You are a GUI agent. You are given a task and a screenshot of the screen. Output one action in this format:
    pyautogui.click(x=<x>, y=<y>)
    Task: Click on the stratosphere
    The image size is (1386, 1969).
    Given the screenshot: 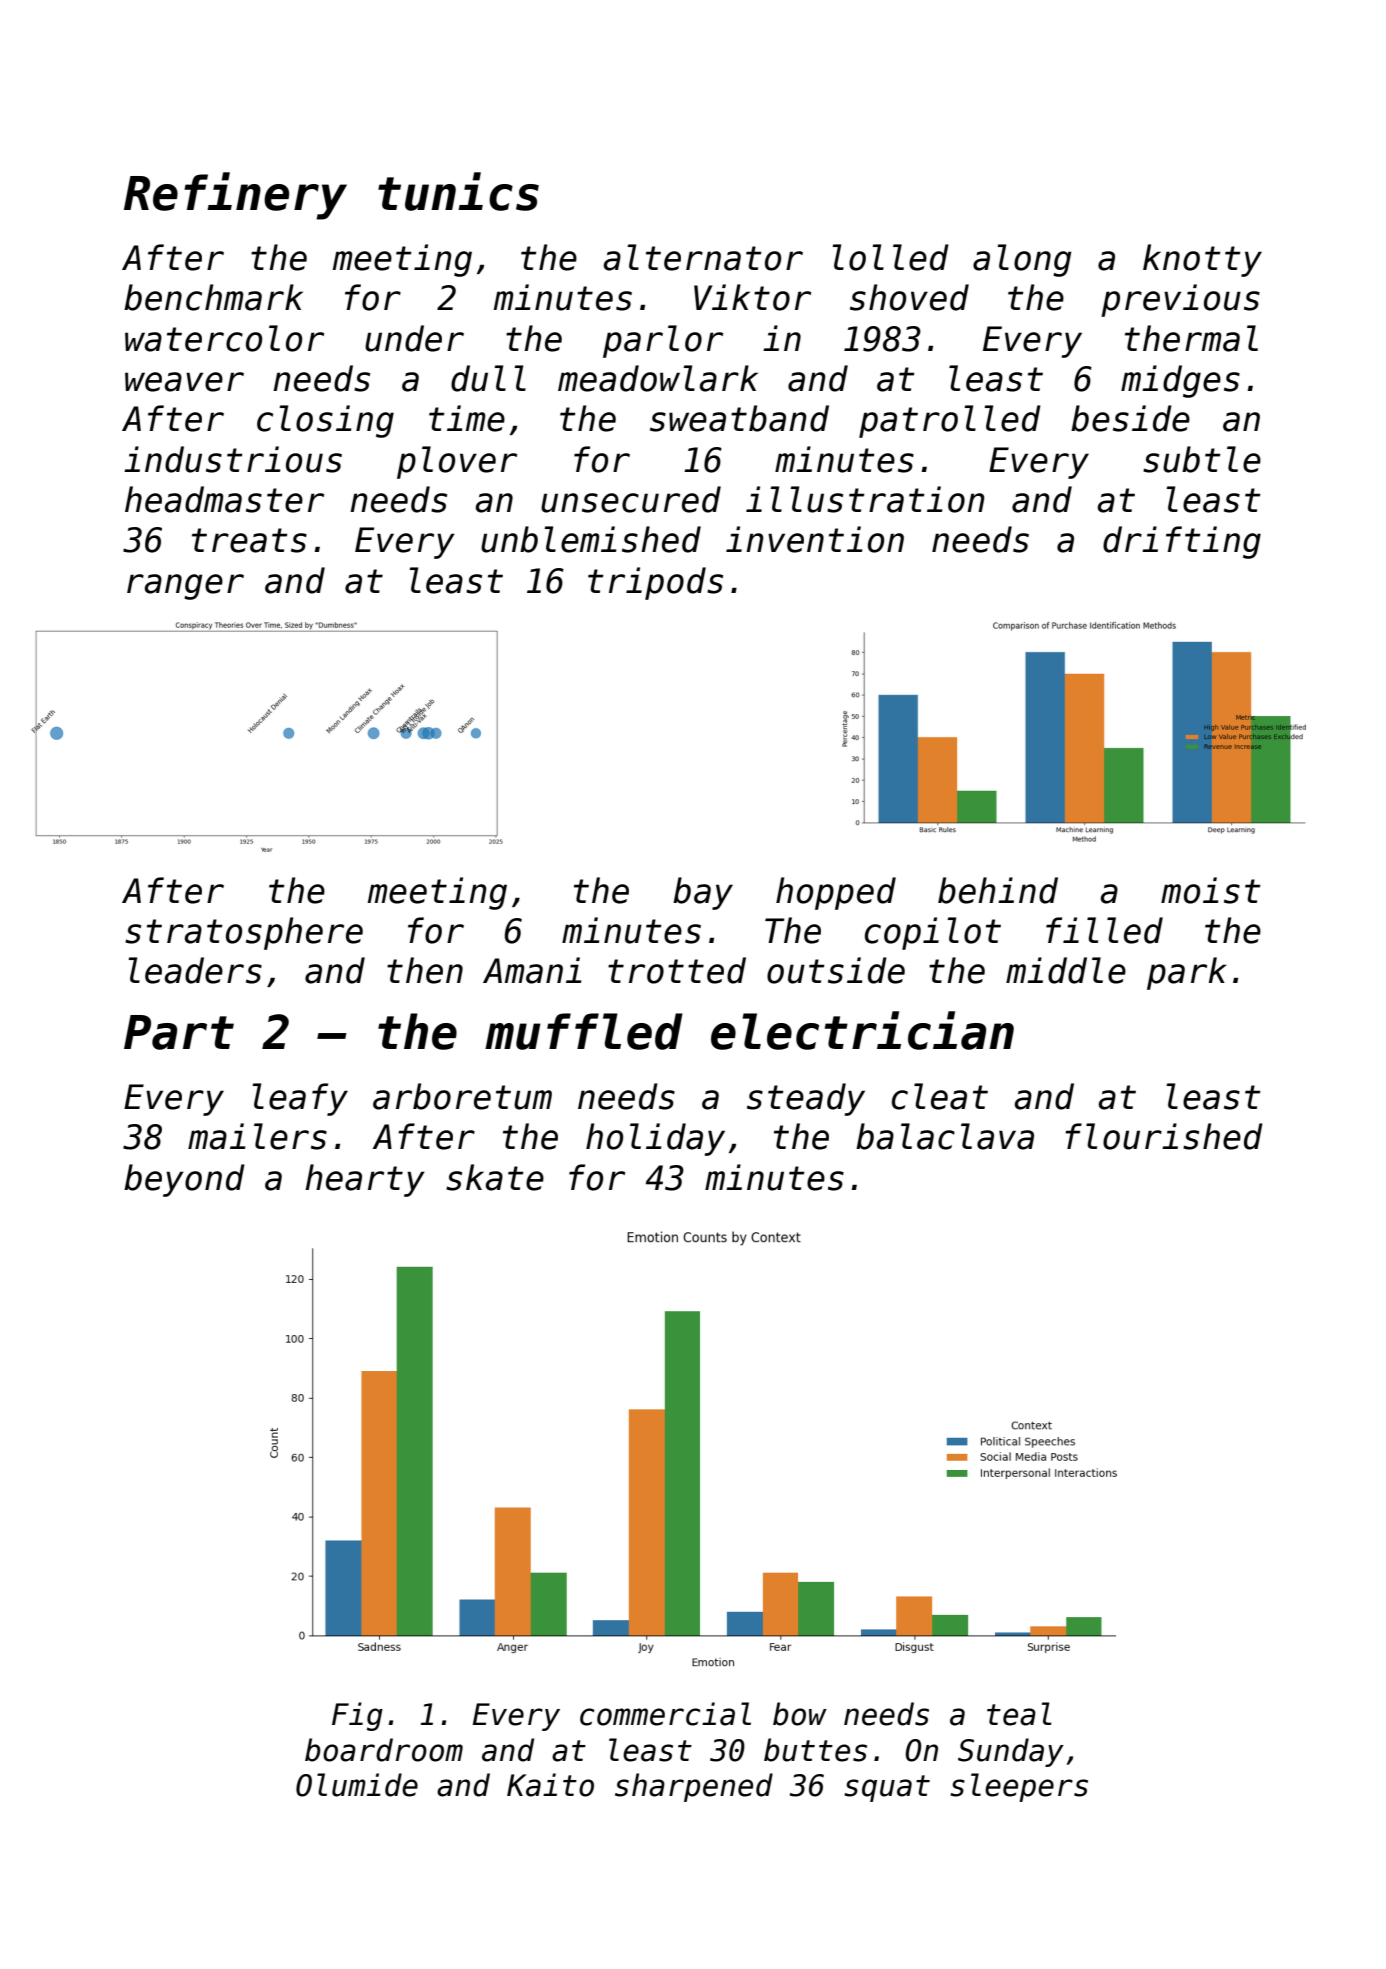 What is the action you would take?
    pyautogui.click(x=244, y=933)
